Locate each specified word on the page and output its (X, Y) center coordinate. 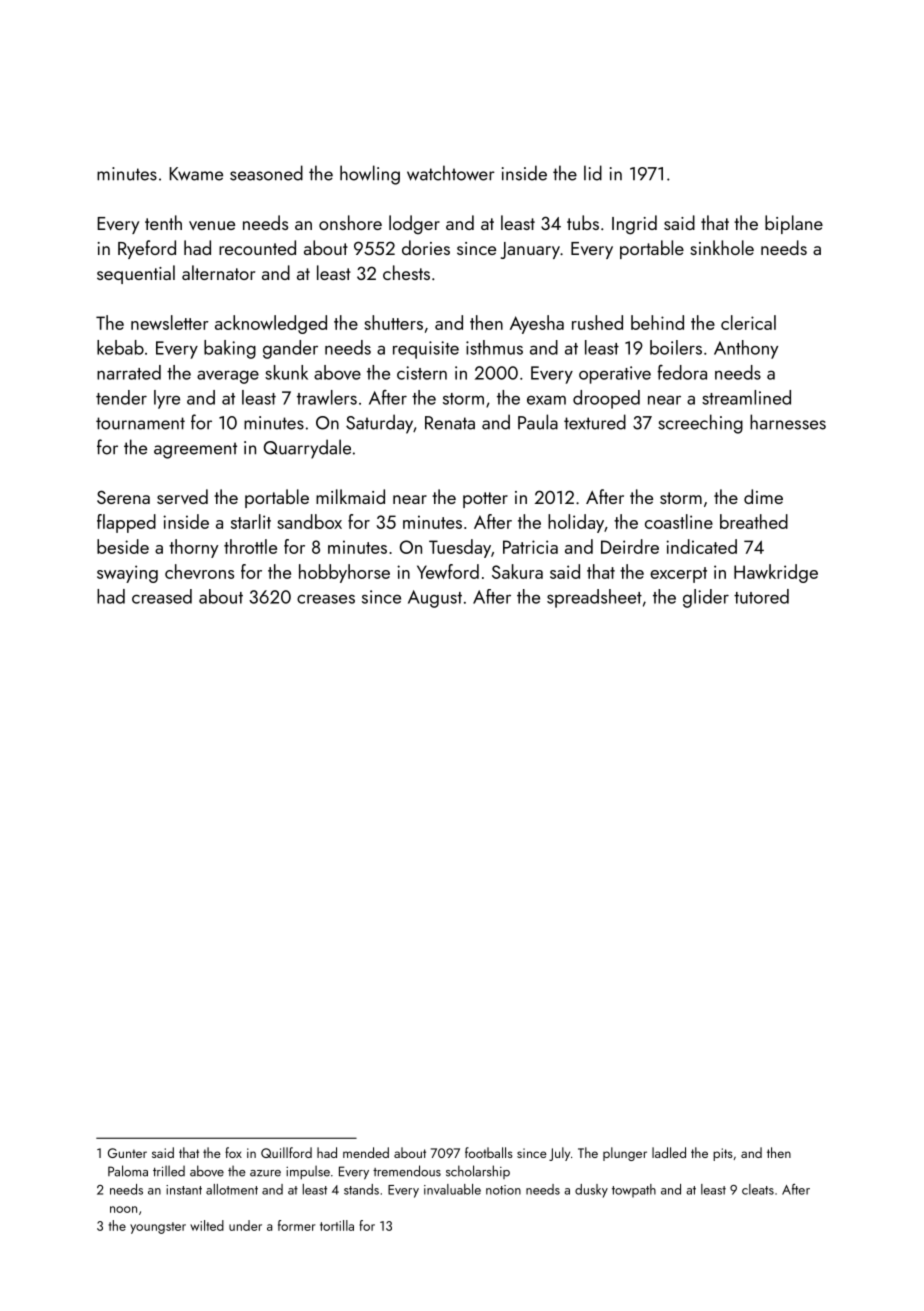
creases (326, 599)
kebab (120, 347)
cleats (758, 1189)
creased (162, 596)
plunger (625, 1154)
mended (366, 1152)
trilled (169, 1171)
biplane (794, 224)
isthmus (494, 347)
